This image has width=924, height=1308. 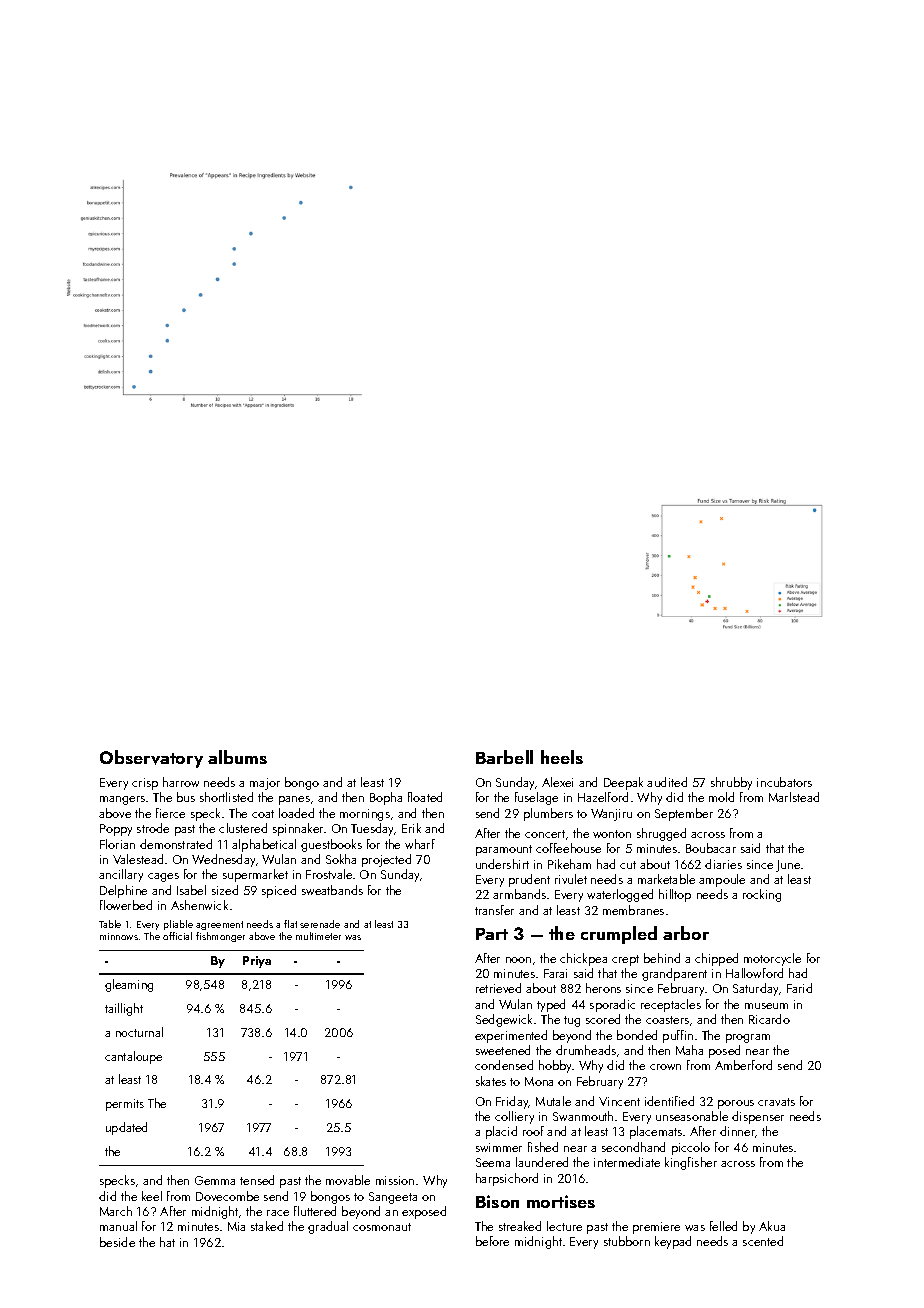 What do you see at coordinates (711, 848) in the image?
I see `Boubacar` at bounding box center [711, 848].
